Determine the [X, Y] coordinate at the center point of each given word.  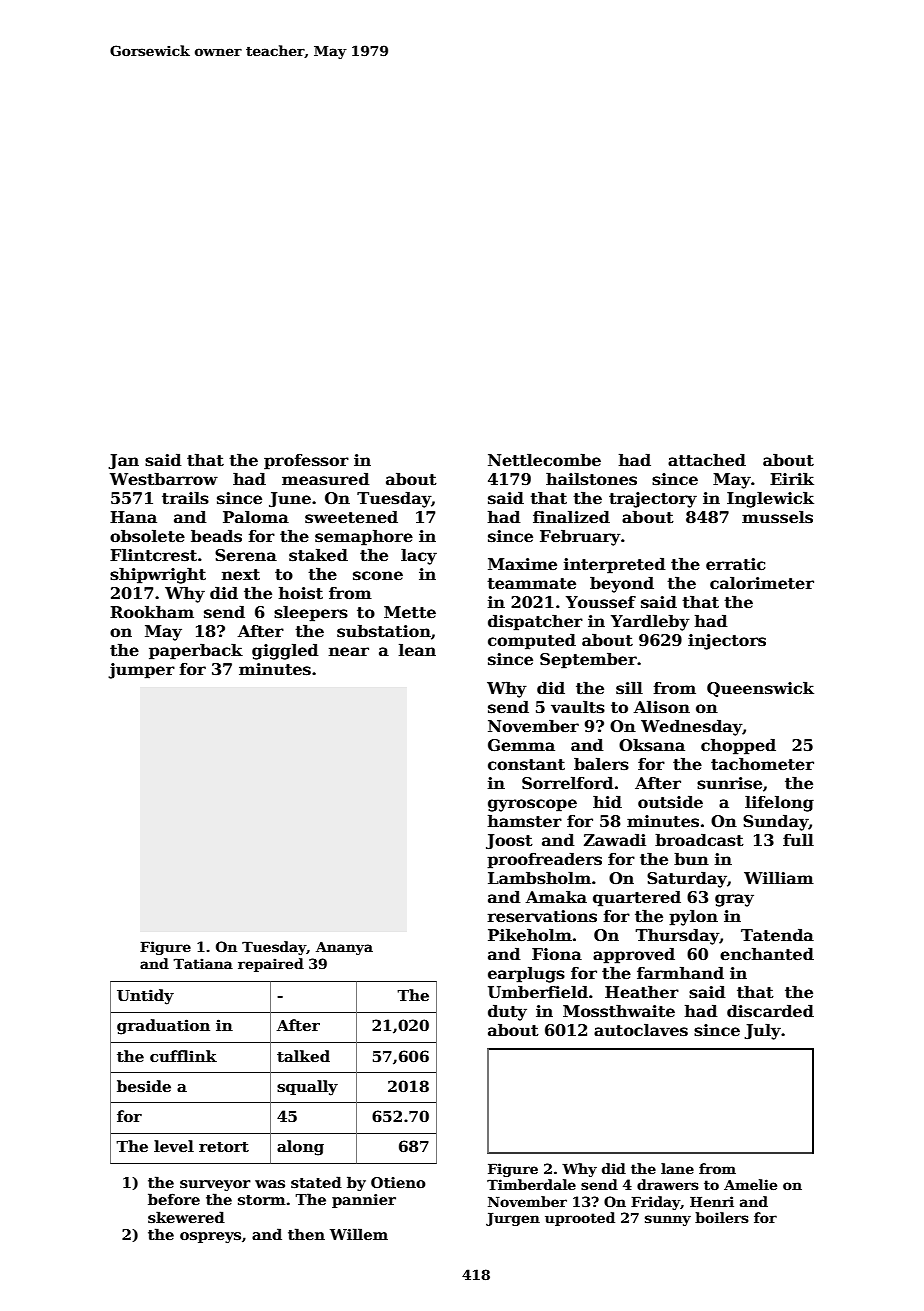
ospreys [210, 1237]
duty [507, 1012]
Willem [359, 1234]
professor [306, 462]
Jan [123, 462]
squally [307, 1088]
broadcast [699, 840]
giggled [285, 651]
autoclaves [641, 1030]
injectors [727, 642]
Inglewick [770, 499]
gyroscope [532, 805]
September [588, 660]
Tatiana [203, 963]
